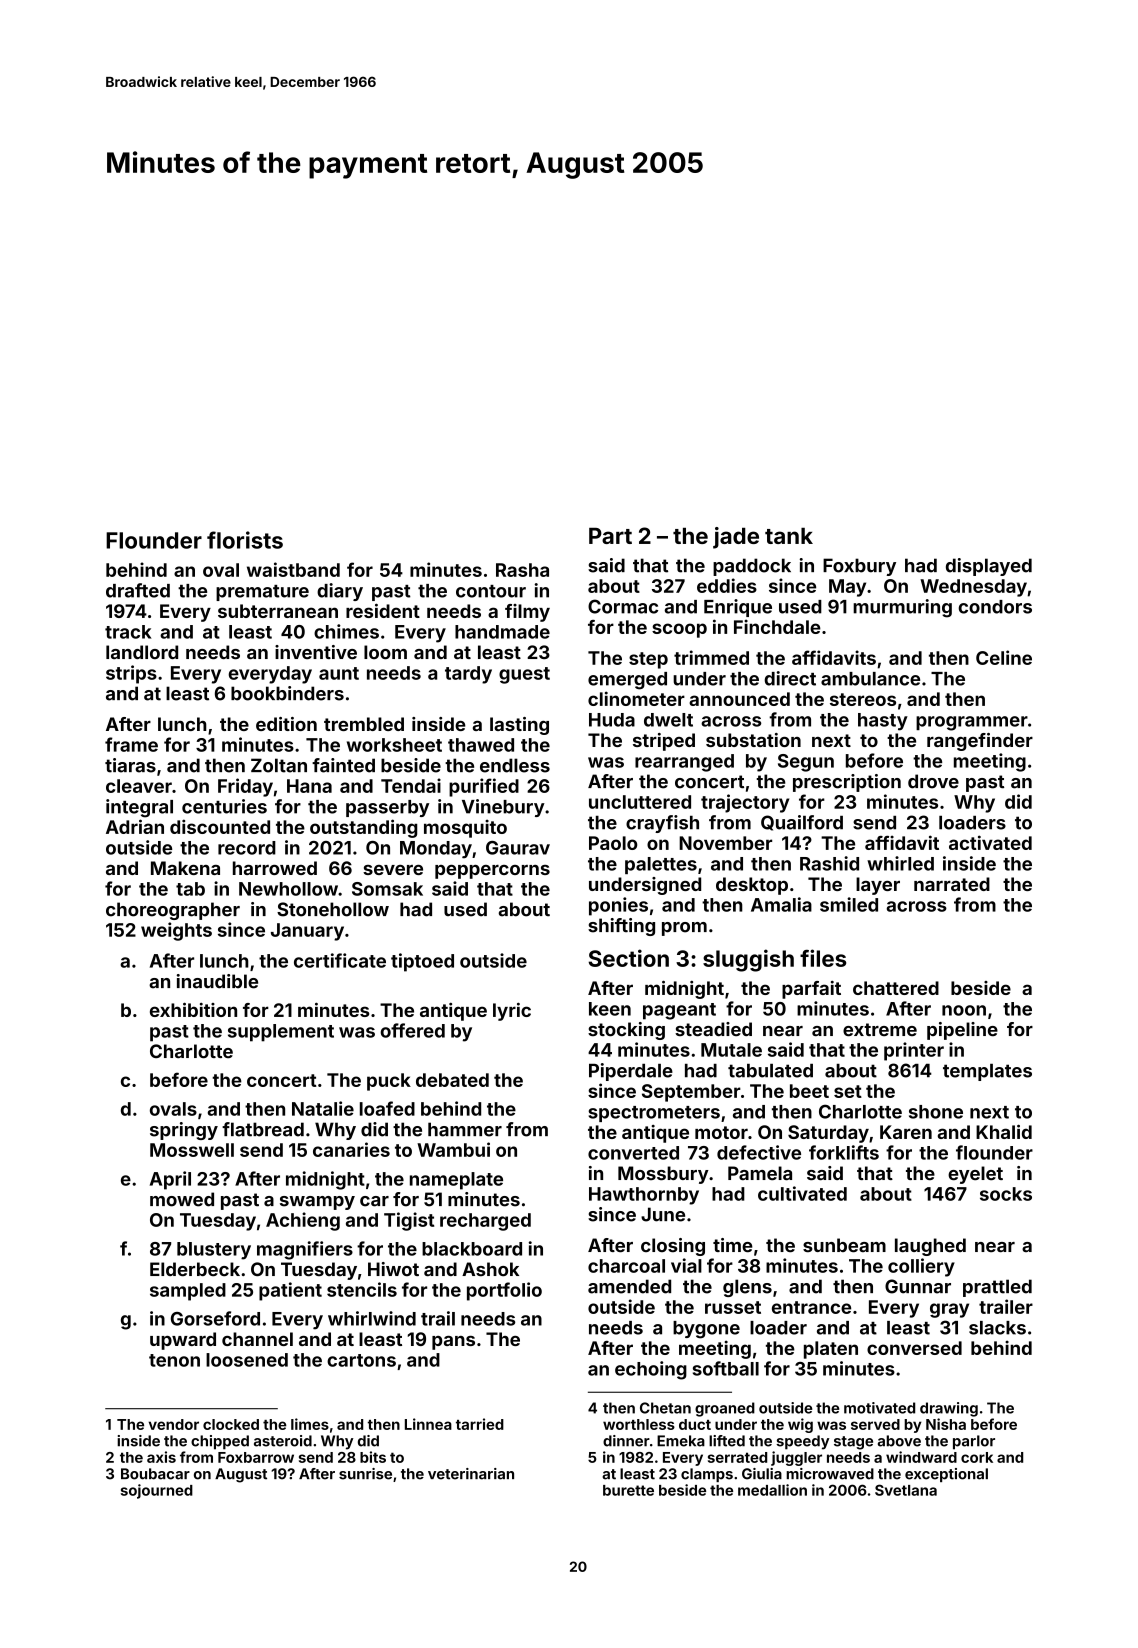 This screenshot has width=1138, height=1648. I want to click on noon, so click(964, 1010).
